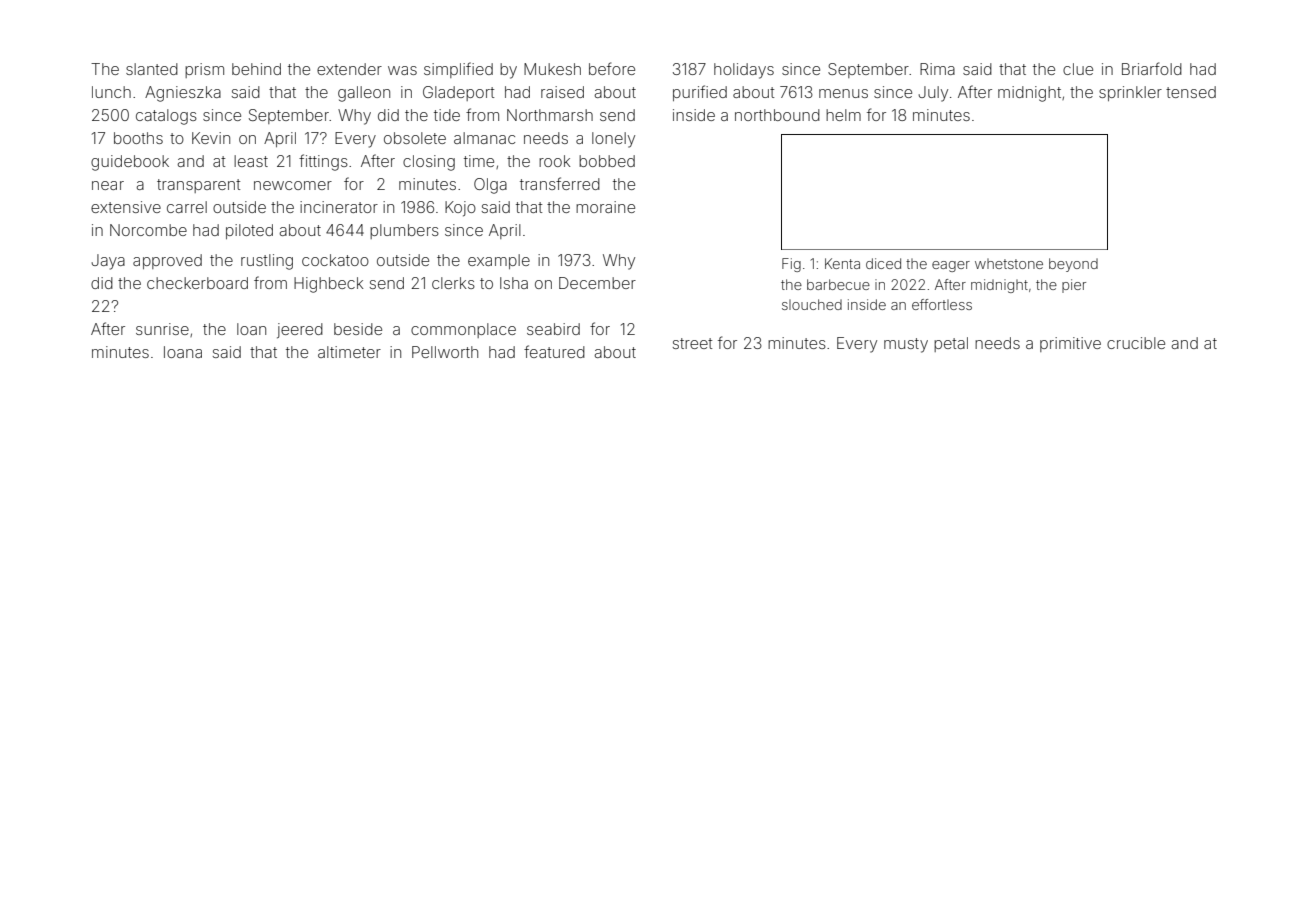 The height and width of the screenshot is (924, 1308). What do you see at coordinates (1009, 264) in the screenshot?
I see `whetstone` at bounding box center [1009, 264].
